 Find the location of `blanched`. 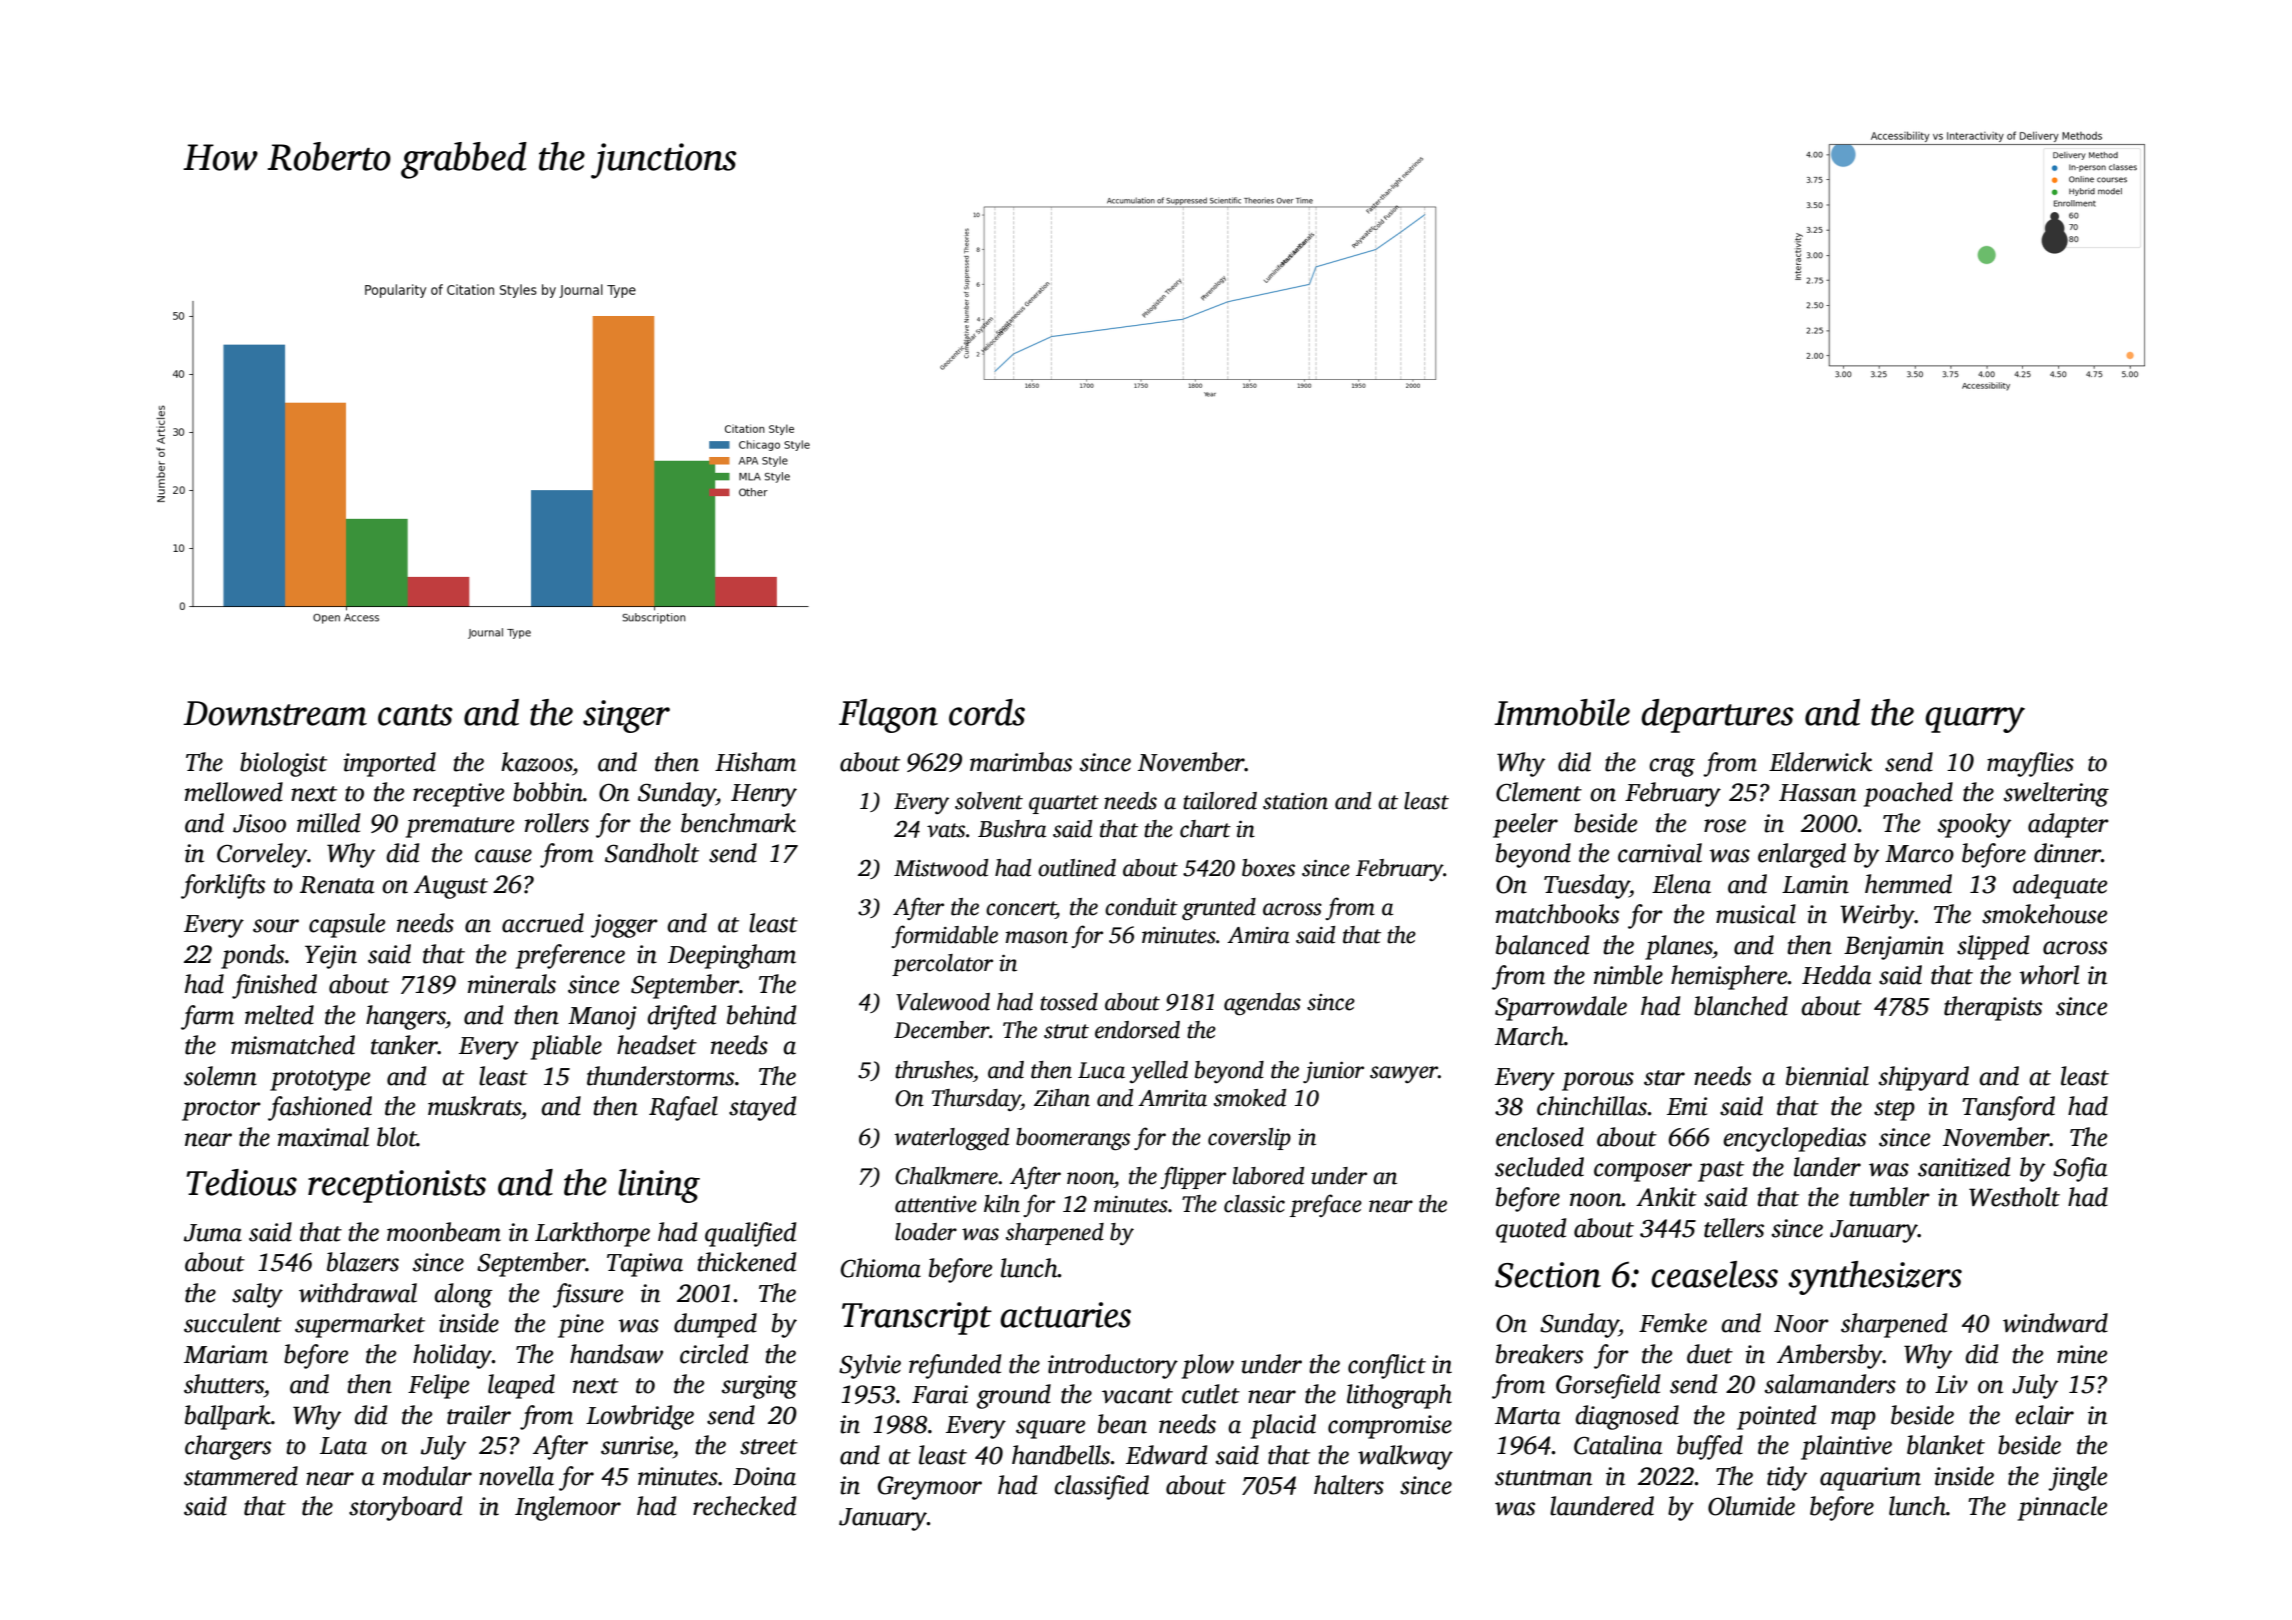

blanched is located at coordinates (1741, 1006).
